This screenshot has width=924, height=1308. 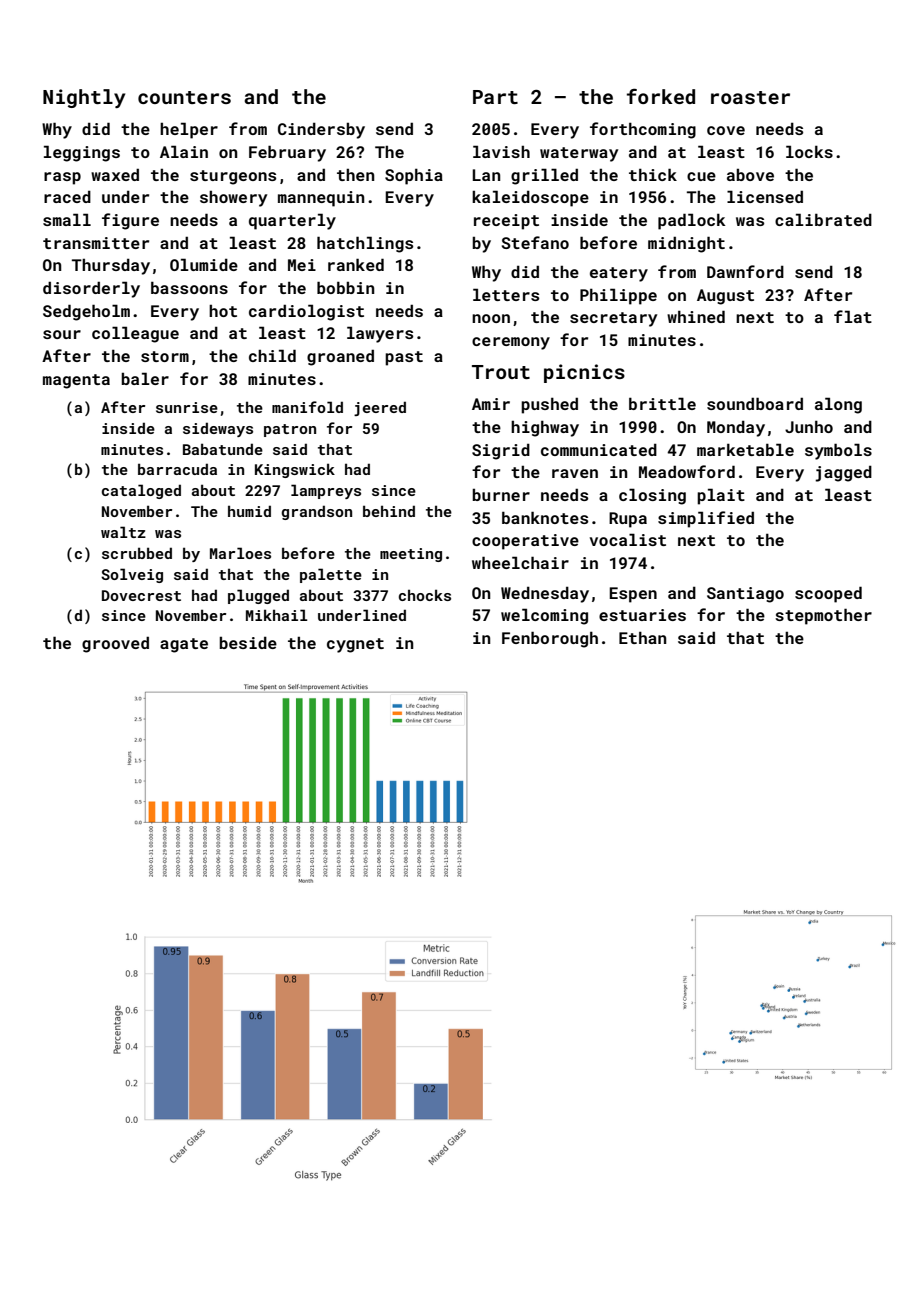 I want to click on welcoming, so click(x=544, y=616).
